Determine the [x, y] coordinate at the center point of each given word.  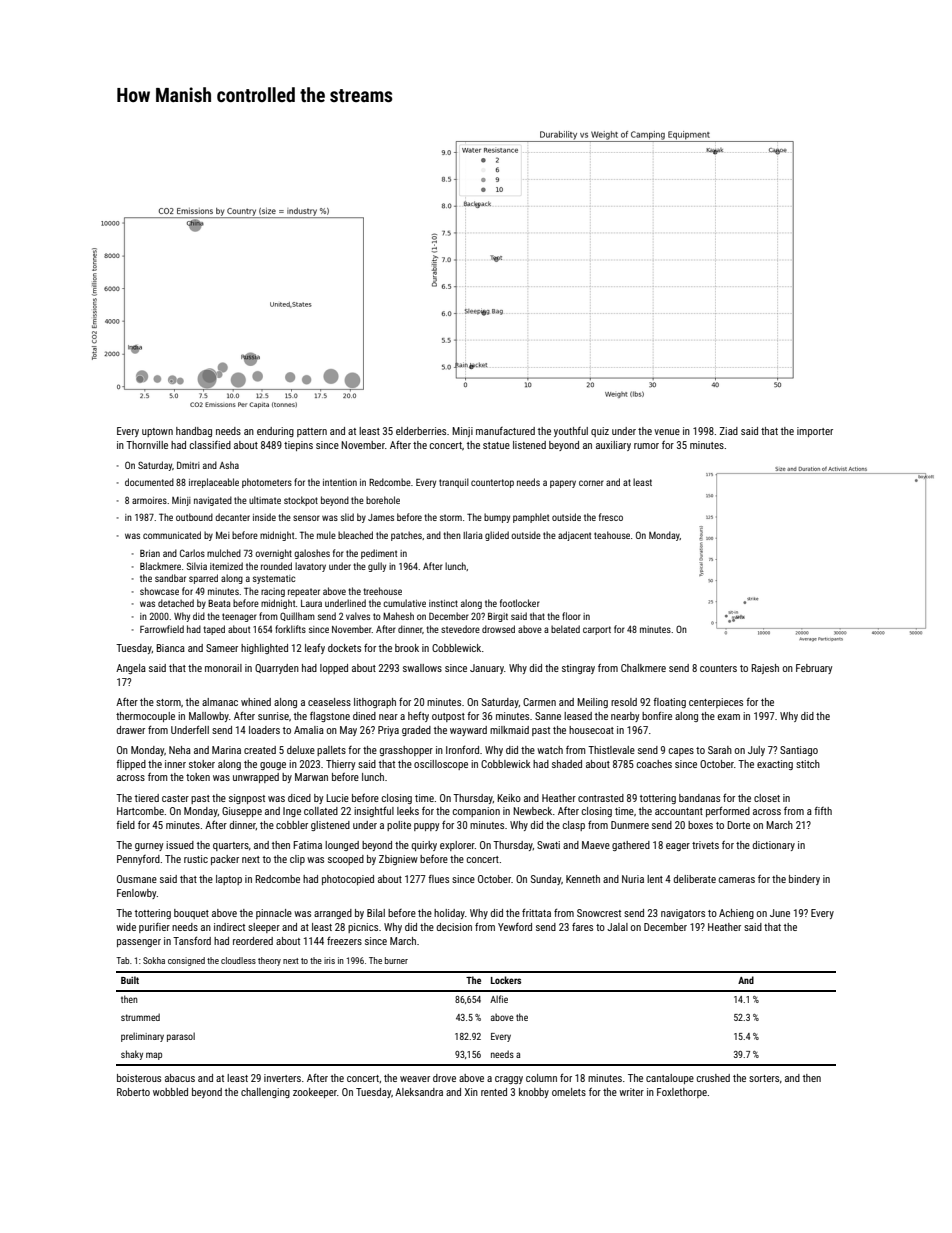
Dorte [738, 825]
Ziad [728, 431]
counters [718, 668]
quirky [424, 846]
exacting [775, 765]
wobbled [170, 1092]
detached [176, 603]
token [198, 777]
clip [297, 860]
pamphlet [531, 518]
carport [597, 630]
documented [149, 482]
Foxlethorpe [682, 1093]
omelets [569, 1092]
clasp [574, 826]
